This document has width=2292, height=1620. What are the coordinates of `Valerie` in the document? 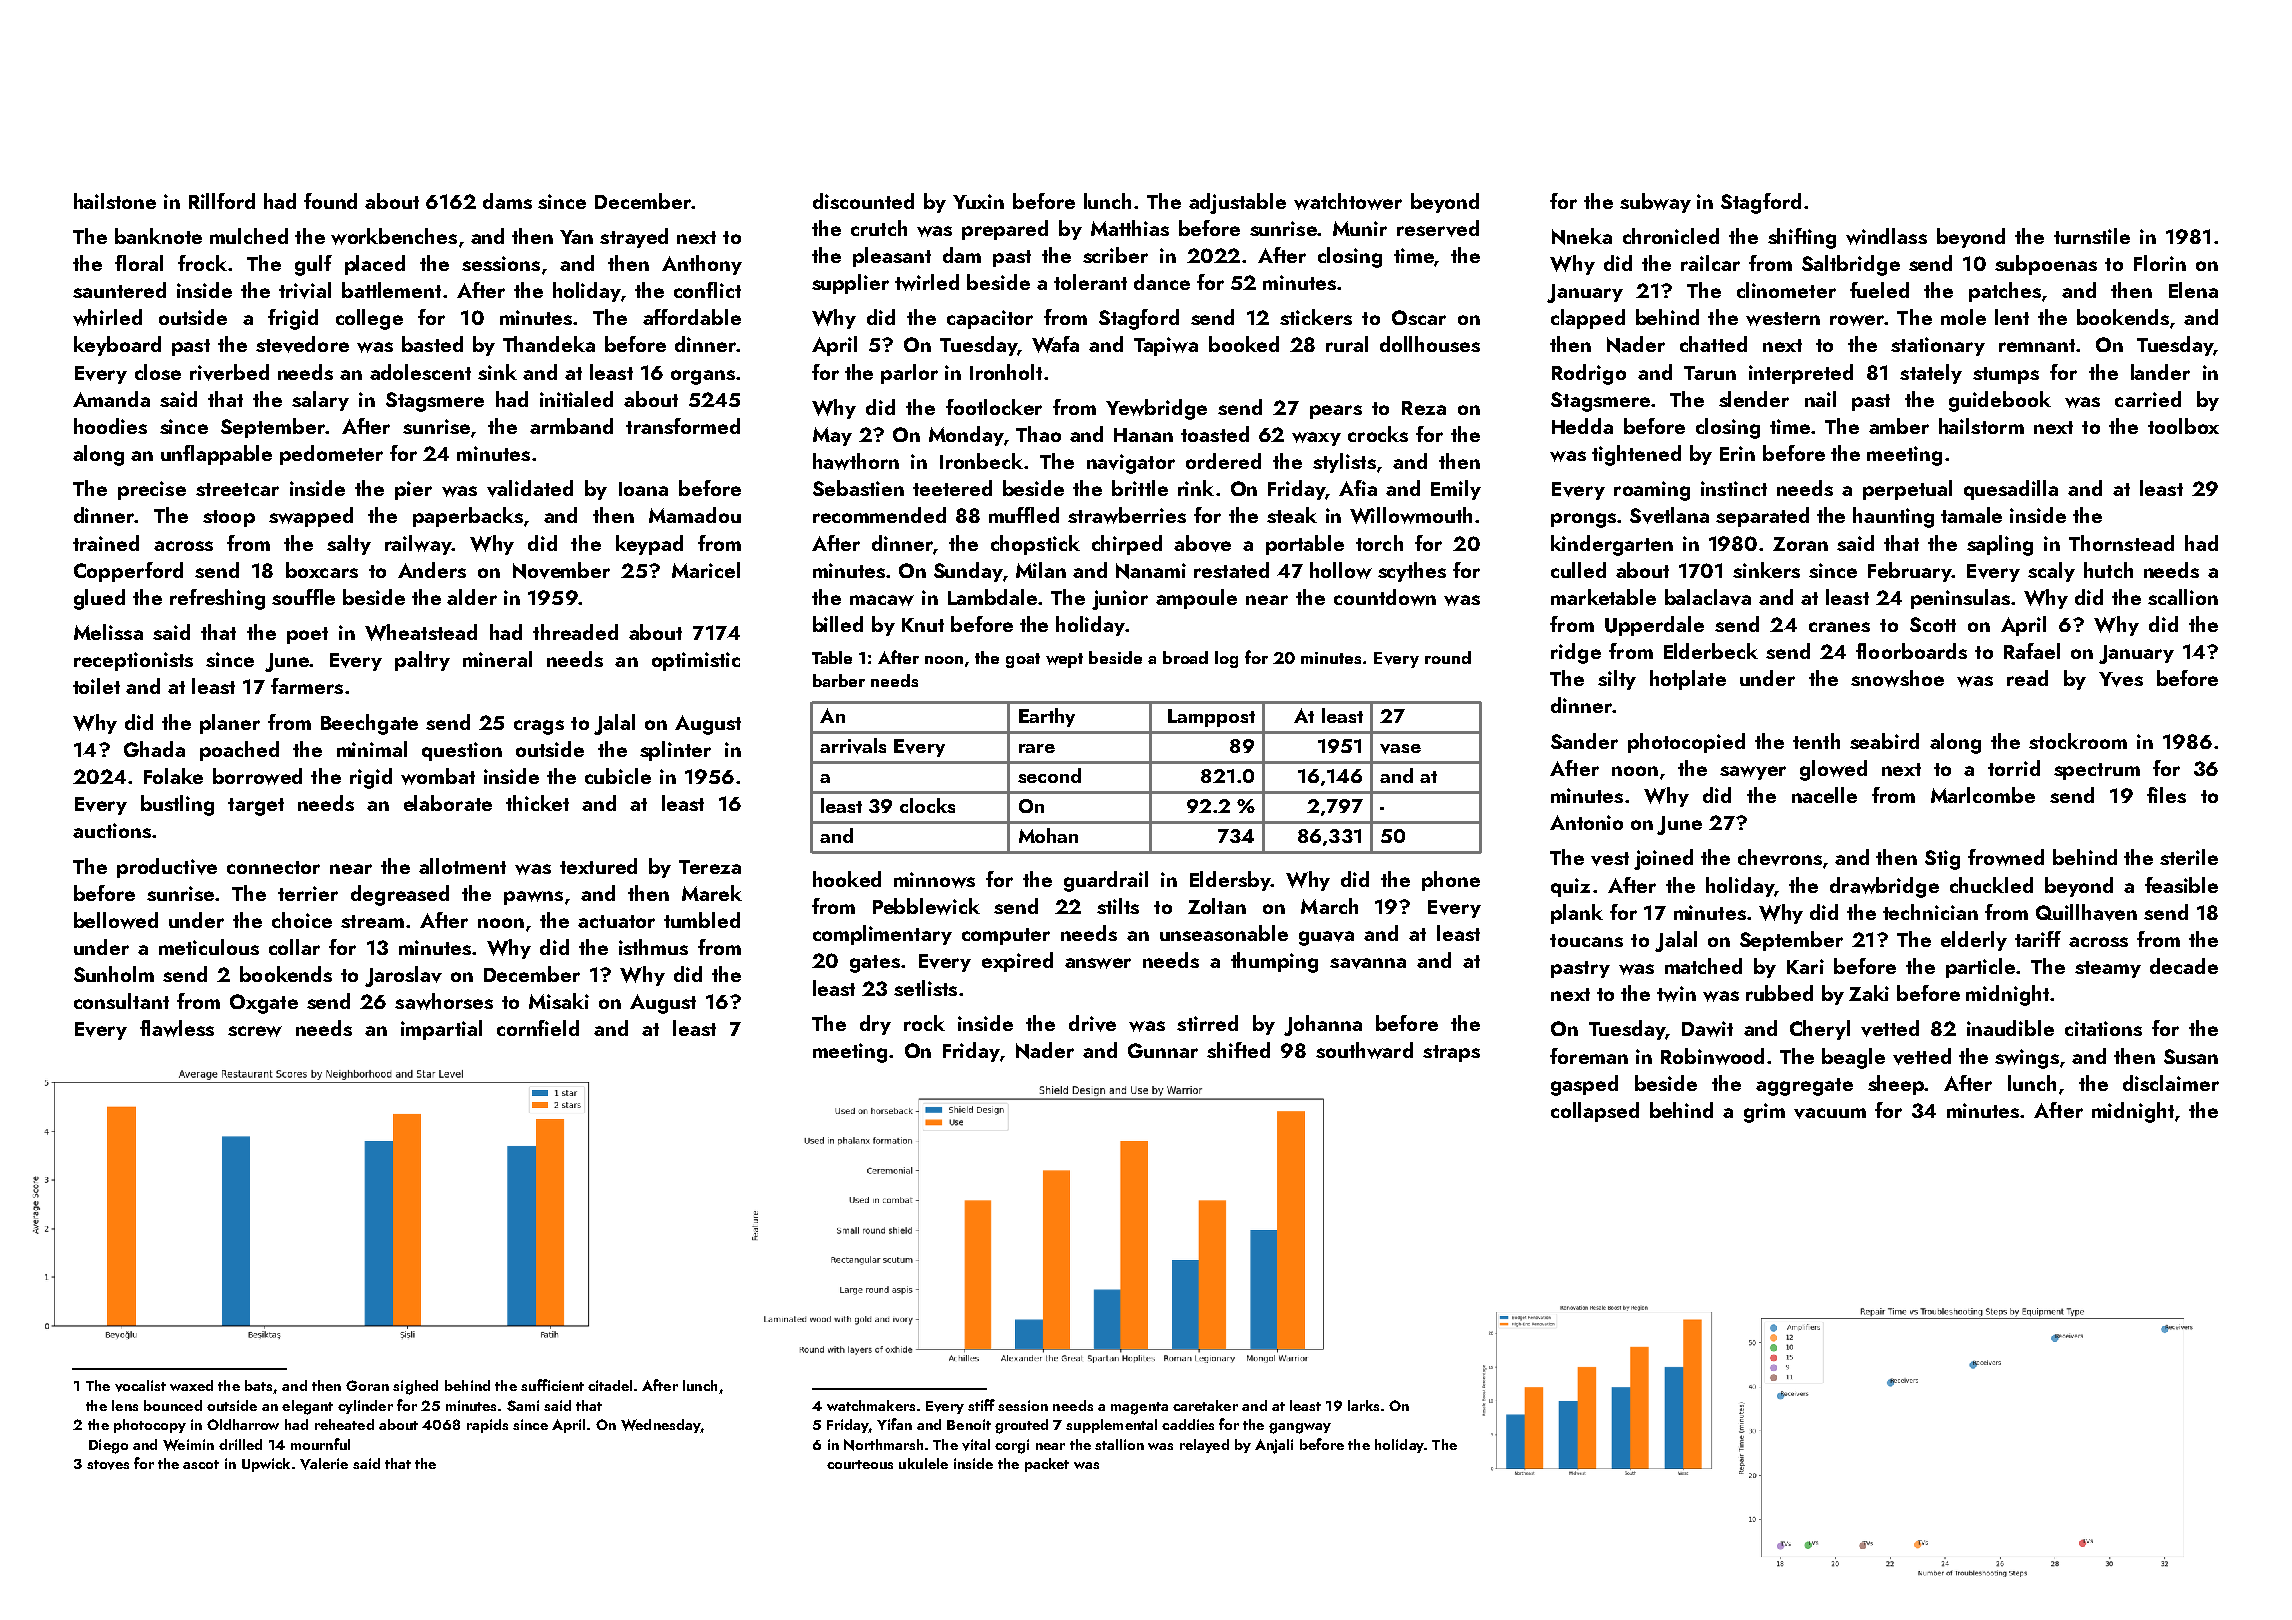 It's located at (324, 1464).
